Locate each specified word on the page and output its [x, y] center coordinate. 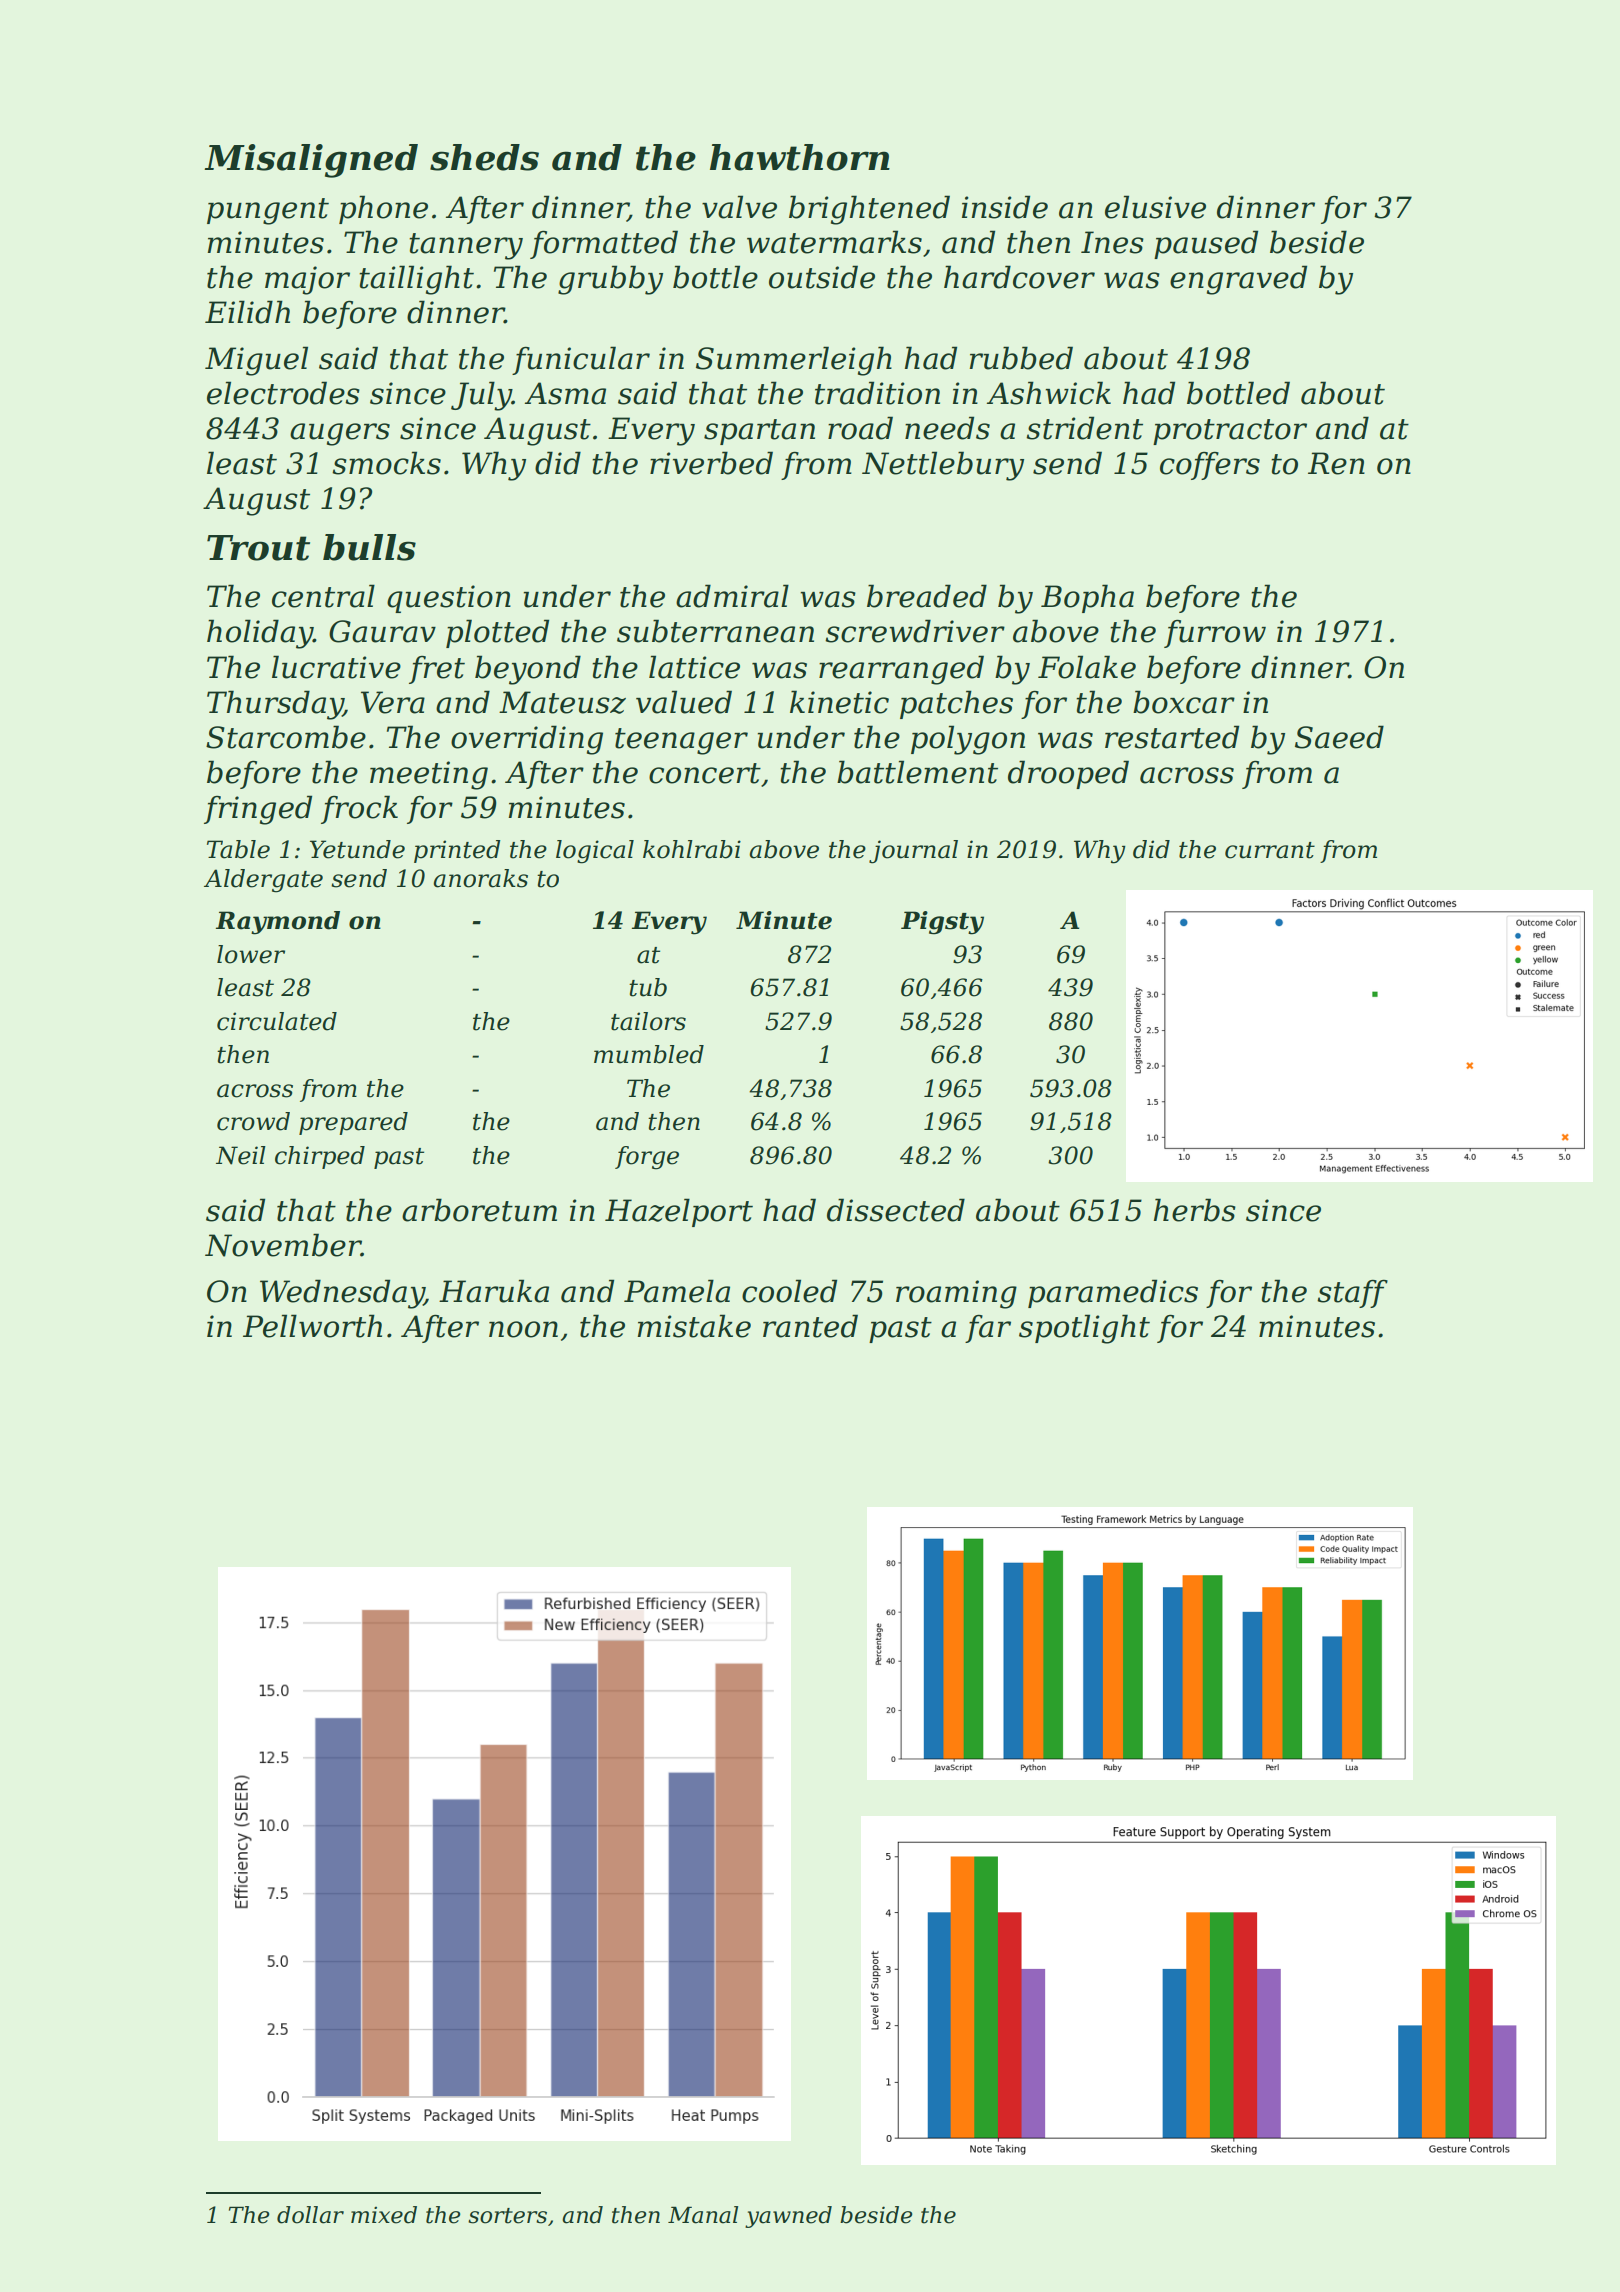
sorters [507, 2216]
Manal [703, 2215]
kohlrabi [692, 849]
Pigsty [942, 923]
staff [1352, 1294]
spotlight [1084, 1329]
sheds [484, 157]
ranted [810, 1326]
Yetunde [357, 849]
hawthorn [800, 157]
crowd [253, 1121]
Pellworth [312, 1326]
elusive [1155, 207]
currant [1270, 850]
